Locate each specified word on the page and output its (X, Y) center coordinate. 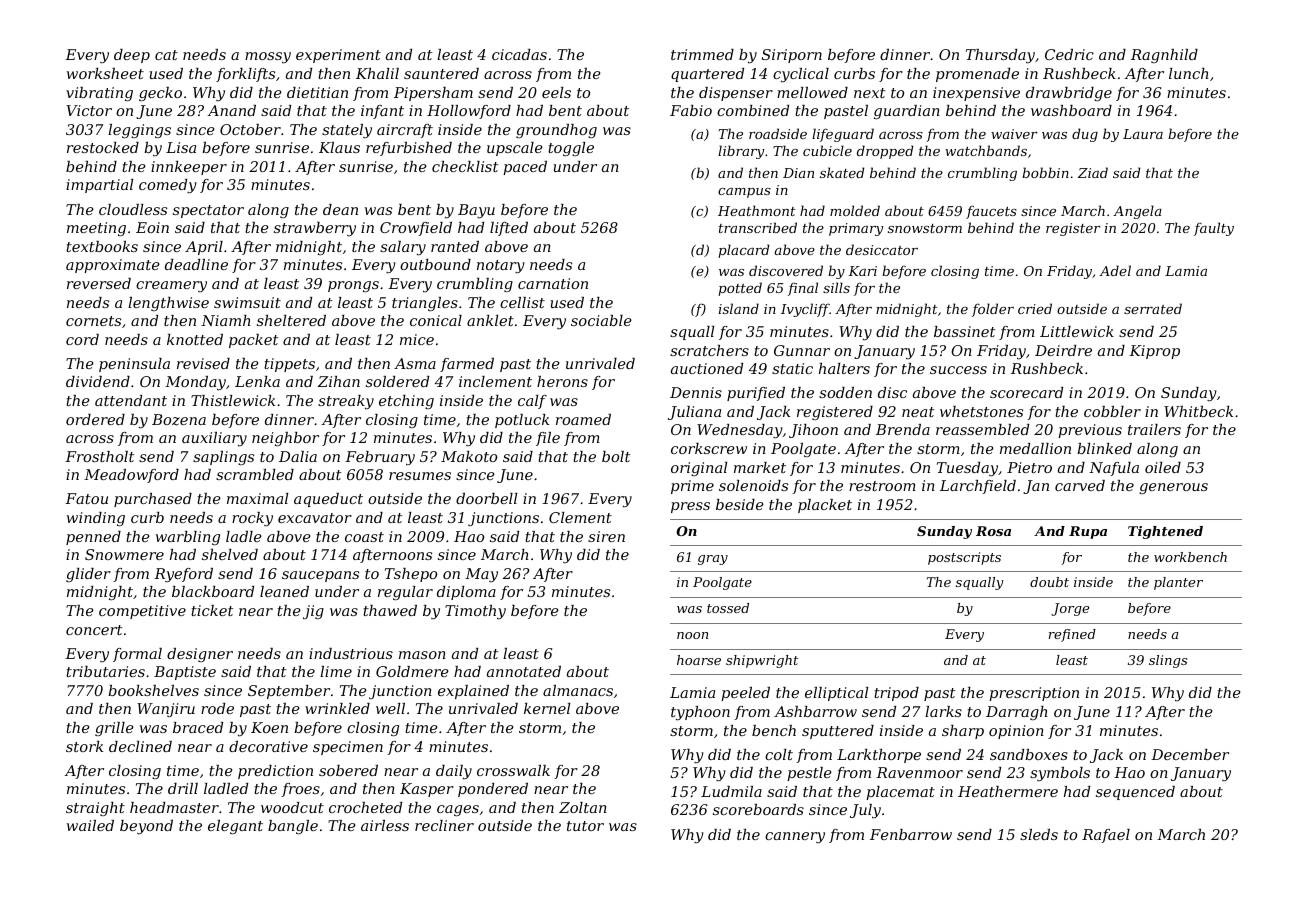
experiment (338, 56)
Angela (1137, 212)
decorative (268, 746)
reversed (99, 283)
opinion (1016, 732)
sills (836, 287)
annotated (524, 671)
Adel (1115, 270)
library (741, 152)
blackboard (213, 591)
